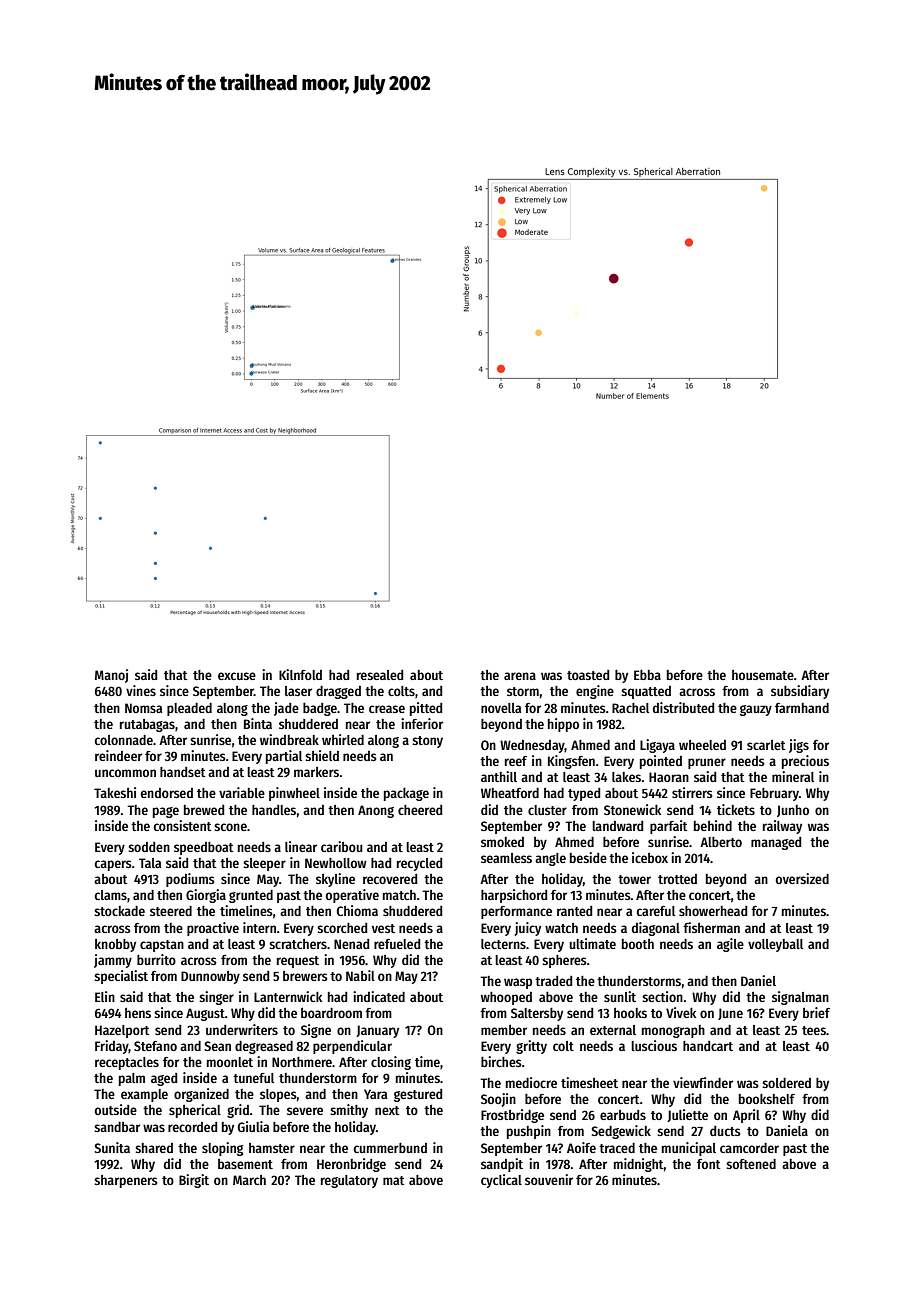  Describe the element at coordinates (595, 692) in the screenshot. I see `engine` at that location.
